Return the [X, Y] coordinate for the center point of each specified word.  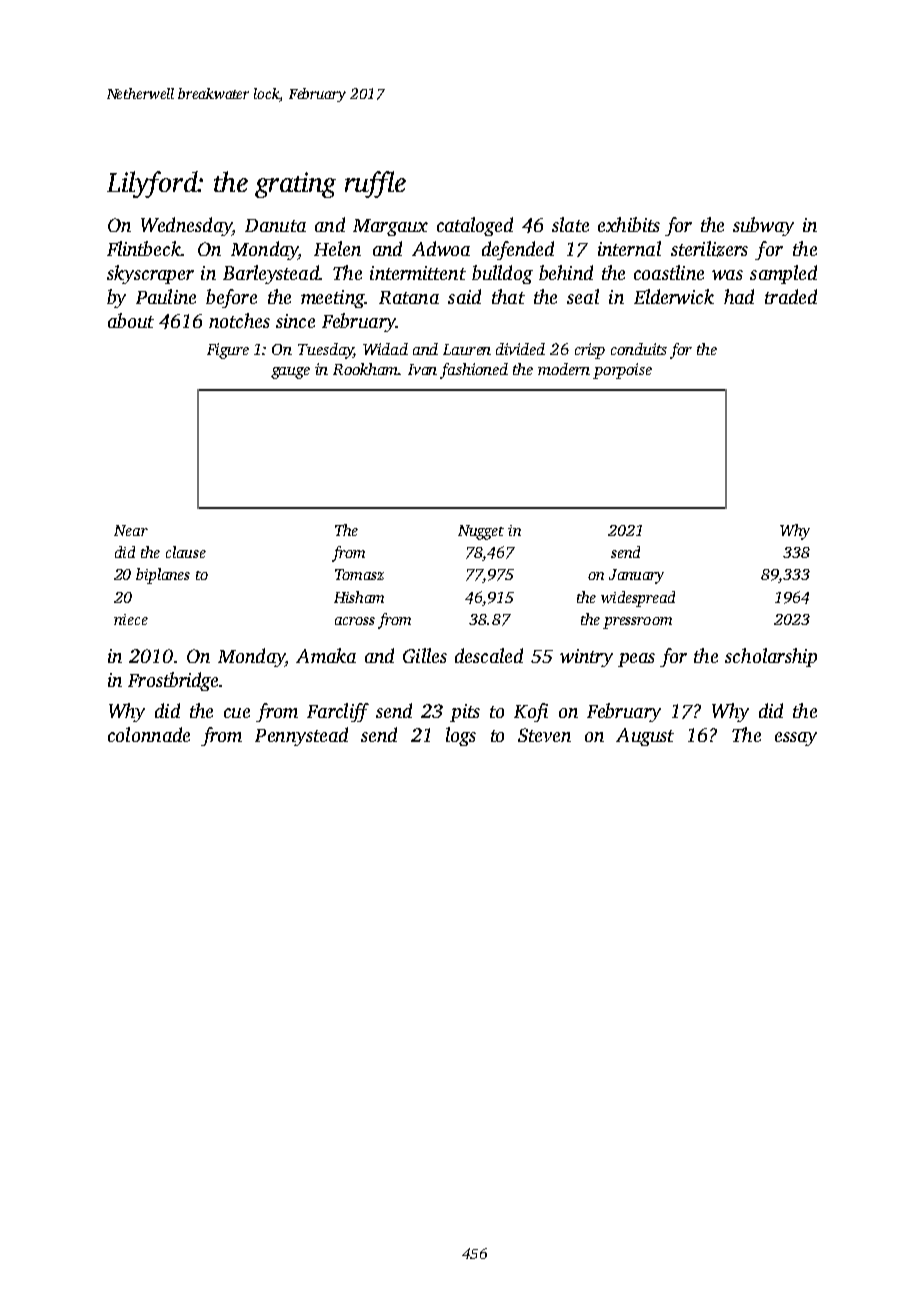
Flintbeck [144, 248]
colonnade [149, 734]
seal [583, 296]
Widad [385, 349]
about [131, 320]
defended [518, 250]
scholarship [771, 657]
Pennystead [301, 736]
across [355, 621]
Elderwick [674, 296]
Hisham [359, 597]
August [645, 737]
